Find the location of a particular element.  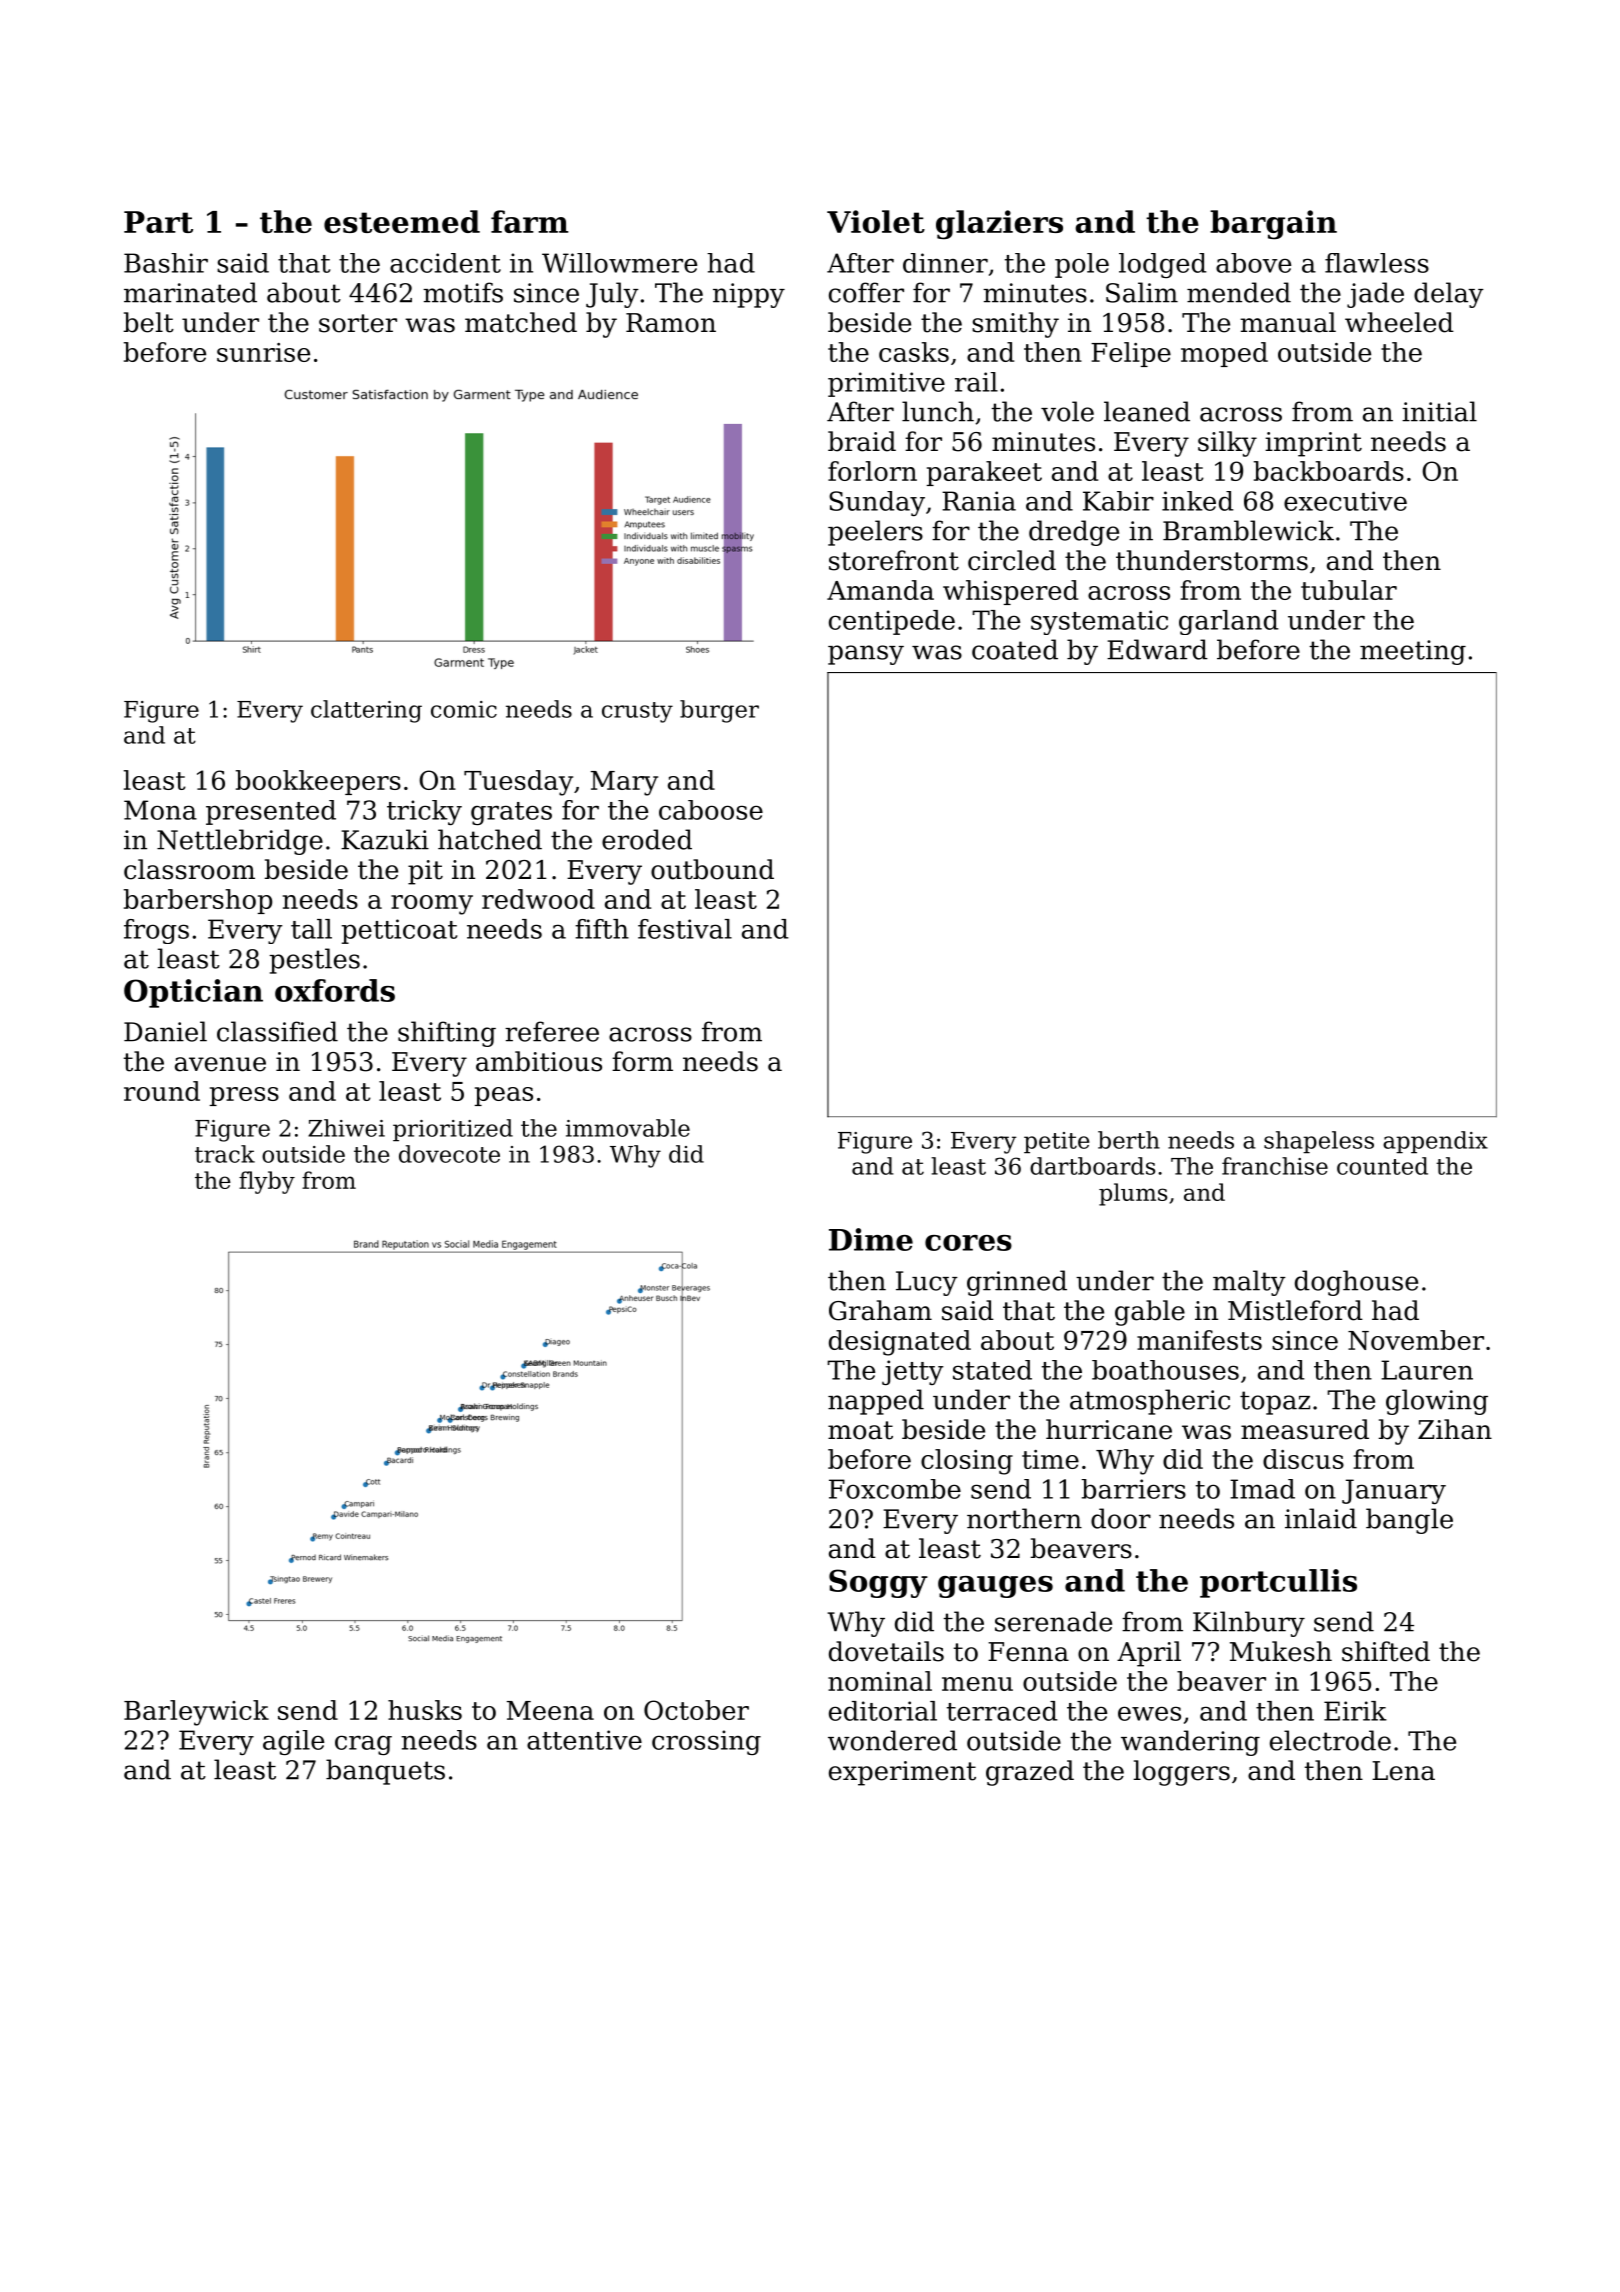

Lucy is located at coordinates (927, 1283).
